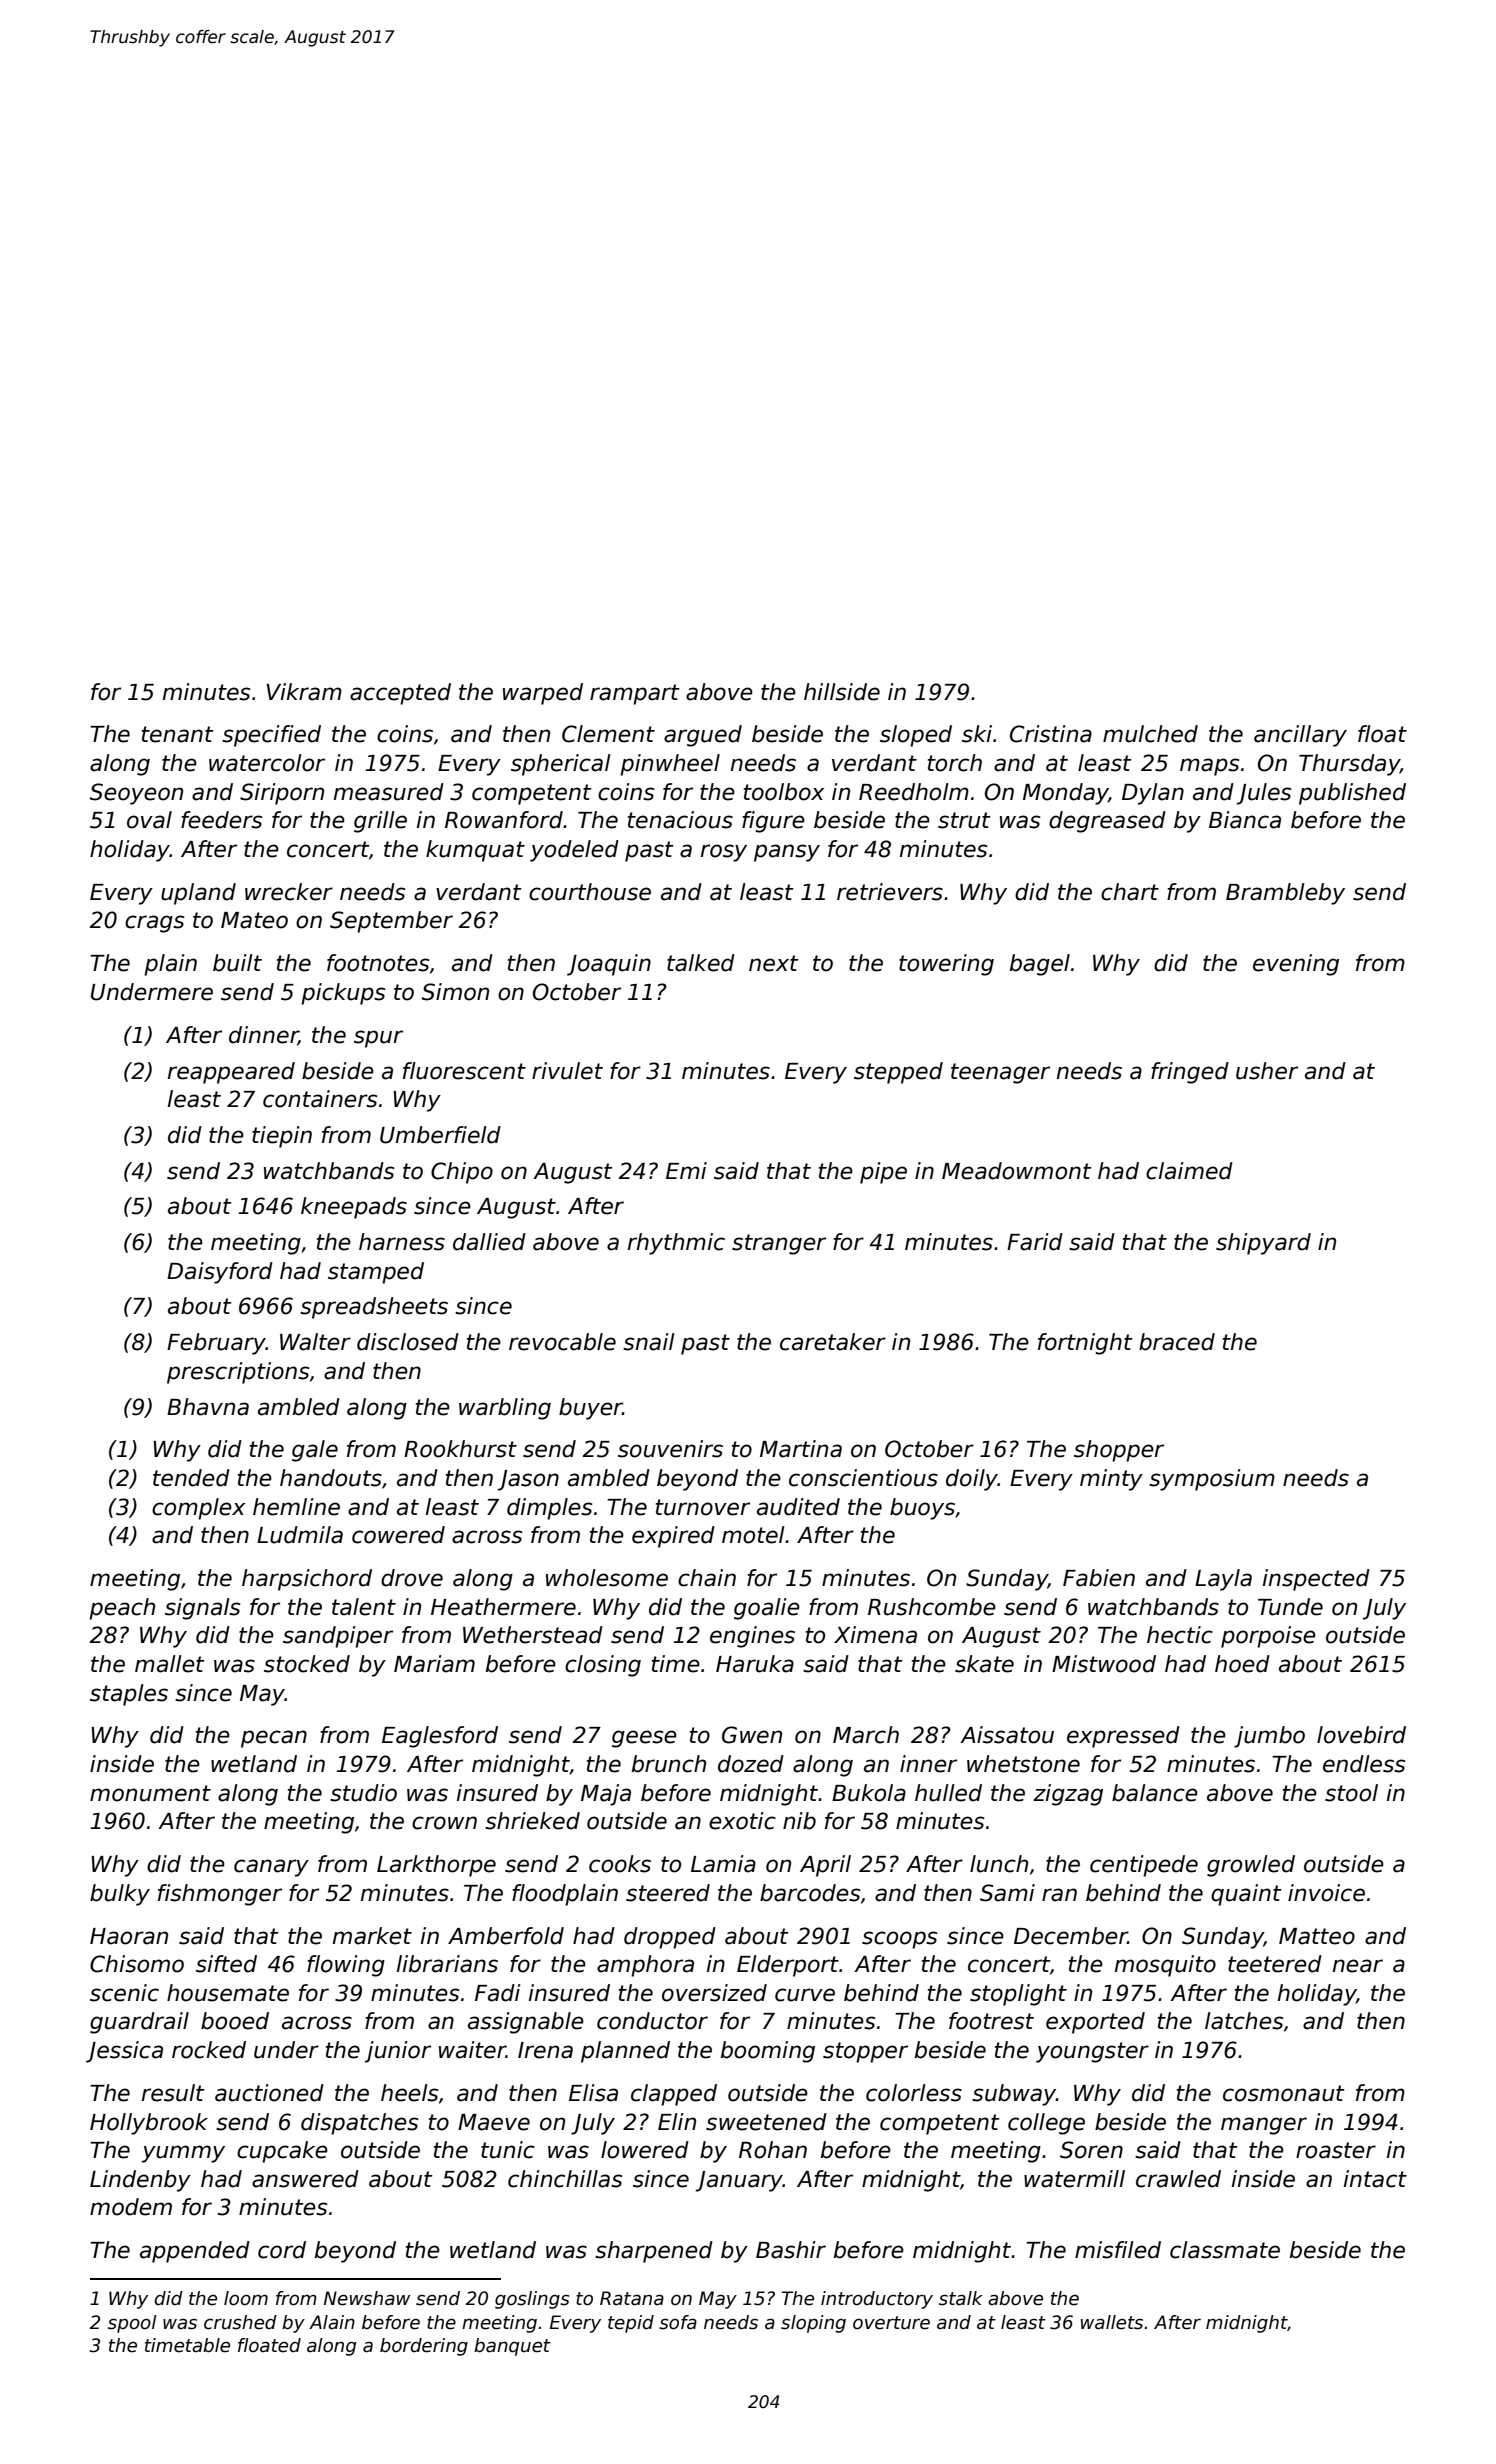  Describe the element at coordinates (1144, 1866) in the screenshot. I see `centipede` at that location.
